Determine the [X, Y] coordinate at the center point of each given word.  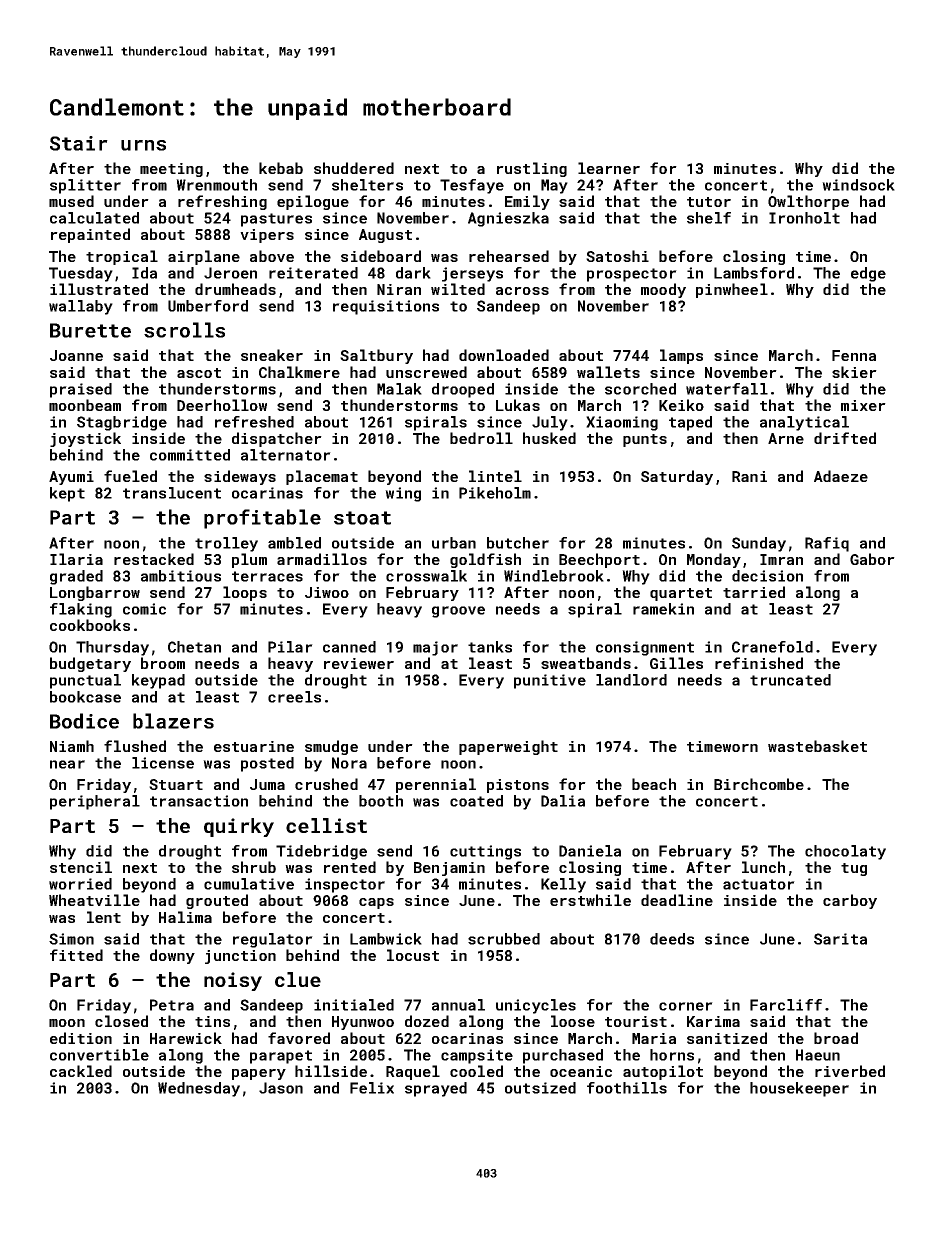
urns [143, 145]
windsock [858, 185]
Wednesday [199, 1089]
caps [376, 903]
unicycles [536, 1006]
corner [686, 1006]
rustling [532, 169]
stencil [81, 867]
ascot [199, 373]
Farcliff [786, 1005]
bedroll [481, 438]
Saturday [677, 477]
